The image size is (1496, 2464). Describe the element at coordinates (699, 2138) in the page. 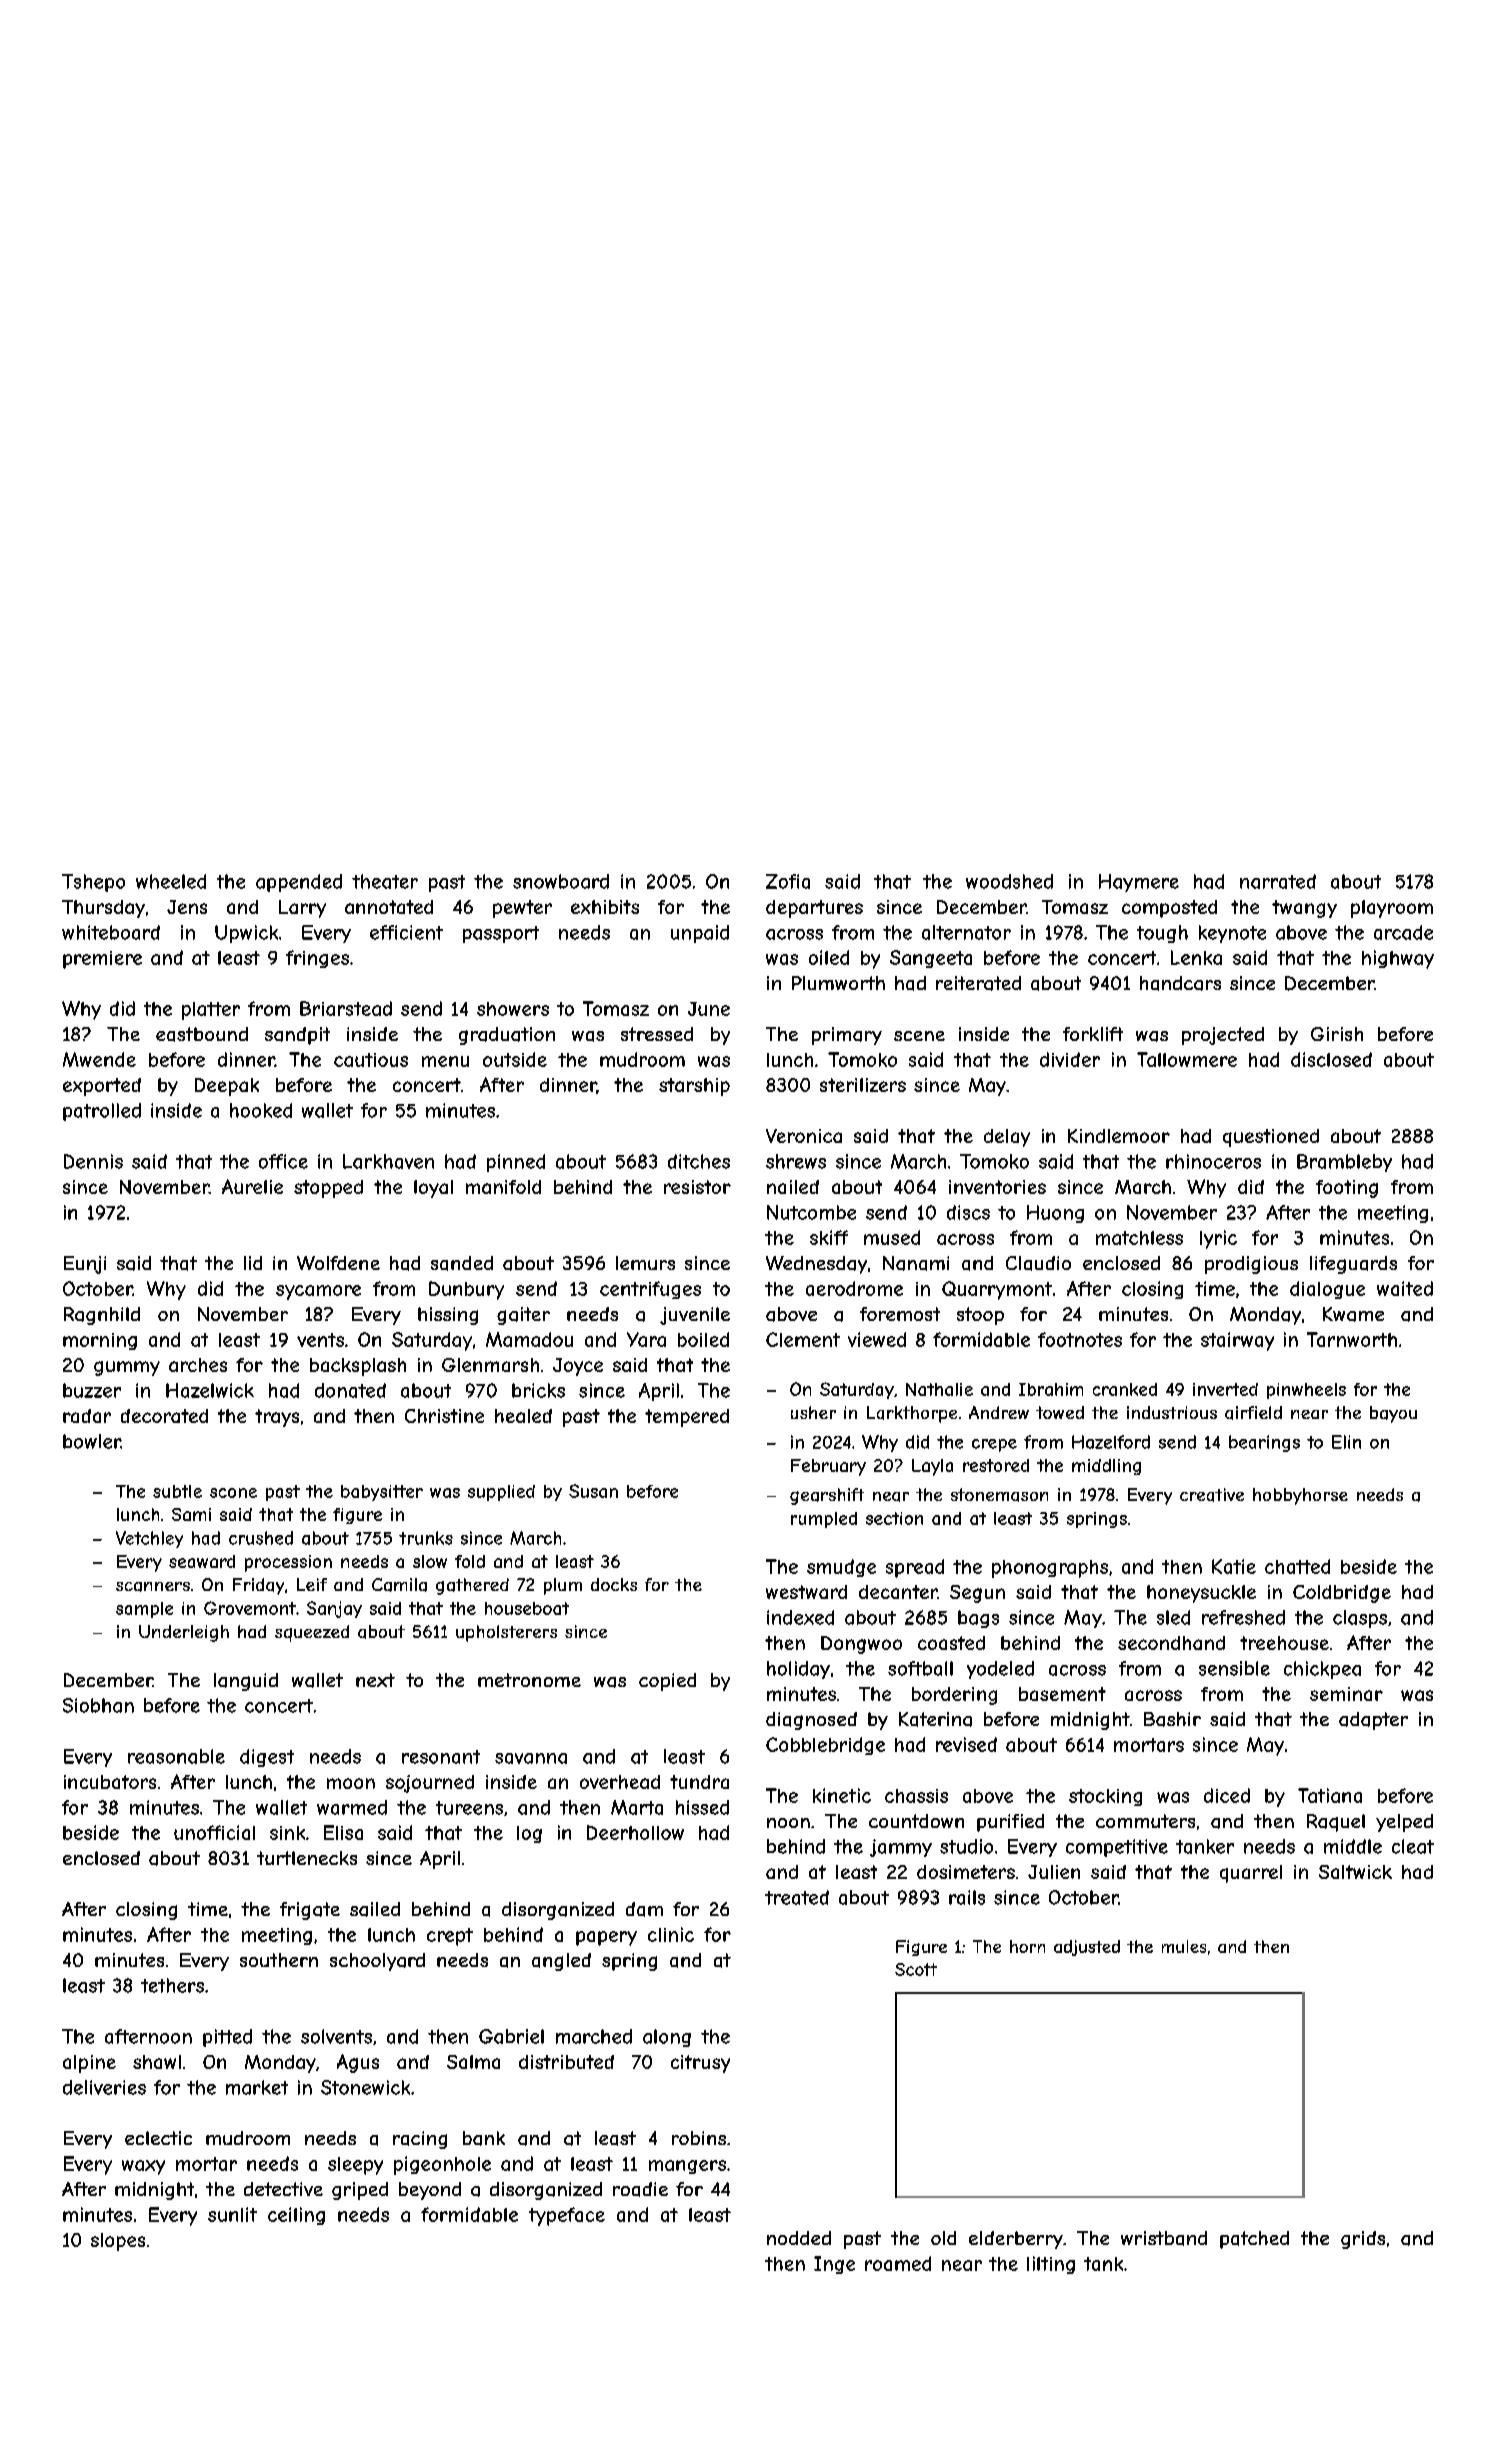

I see `robins` at that location.
